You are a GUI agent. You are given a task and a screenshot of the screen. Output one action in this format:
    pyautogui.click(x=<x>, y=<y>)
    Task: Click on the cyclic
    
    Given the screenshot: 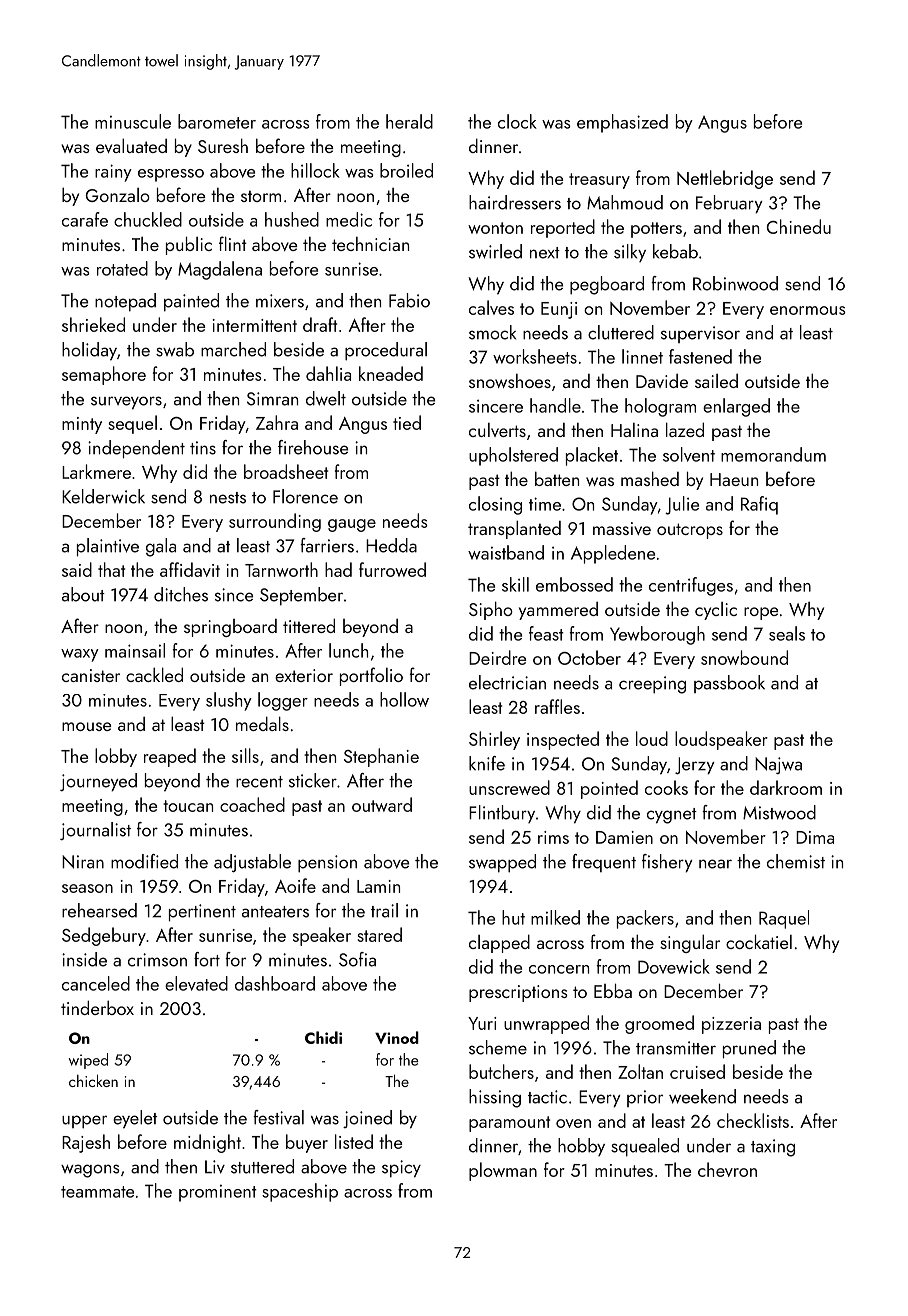 What is the action you would take?
    pyautogui.click(x=716, y=611)
